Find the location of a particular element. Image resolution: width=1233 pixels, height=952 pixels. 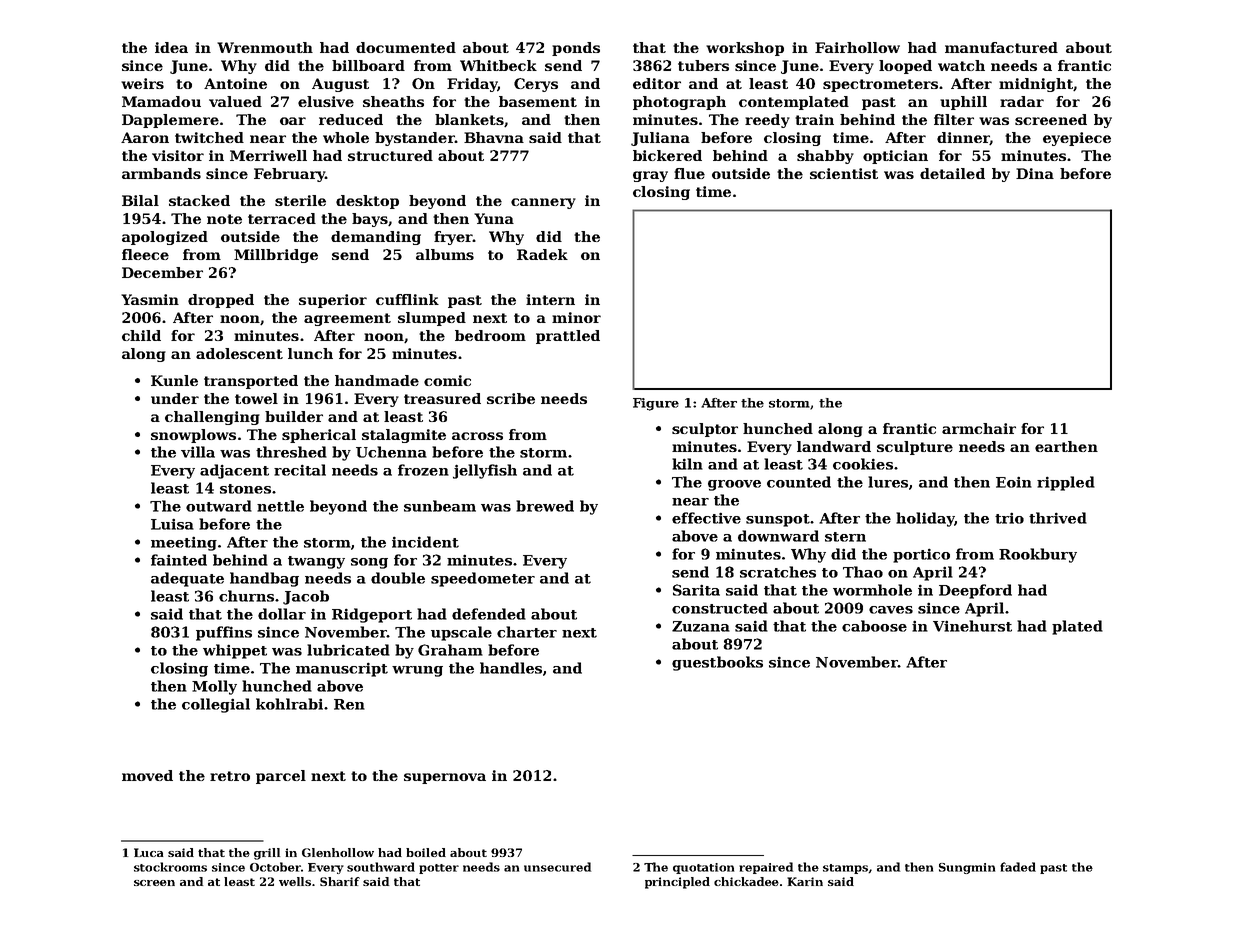

Vinehurst is located at coordinates (972, 626).
